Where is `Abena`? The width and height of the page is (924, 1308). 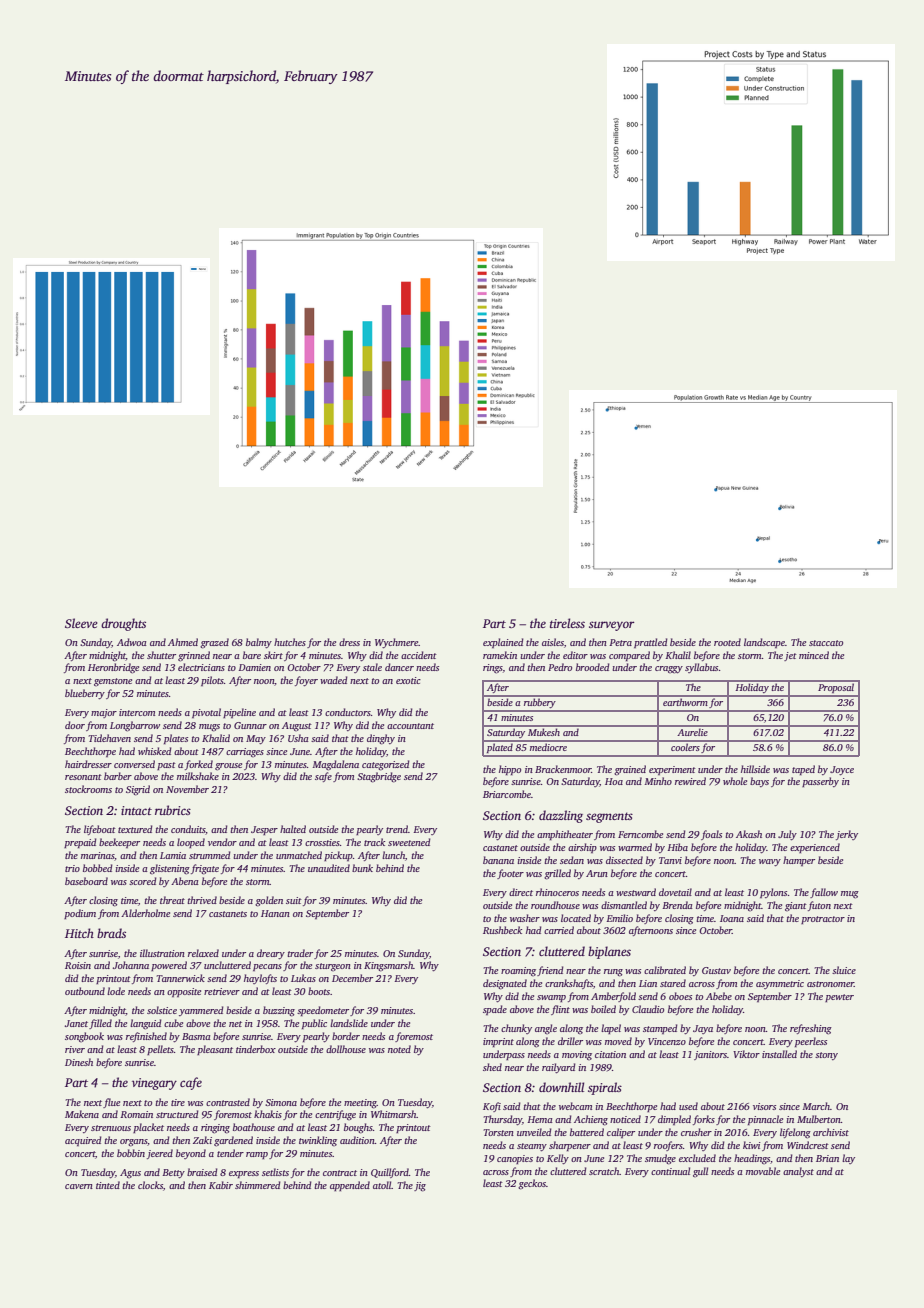 Abena is located at coordinates (185, 881).
